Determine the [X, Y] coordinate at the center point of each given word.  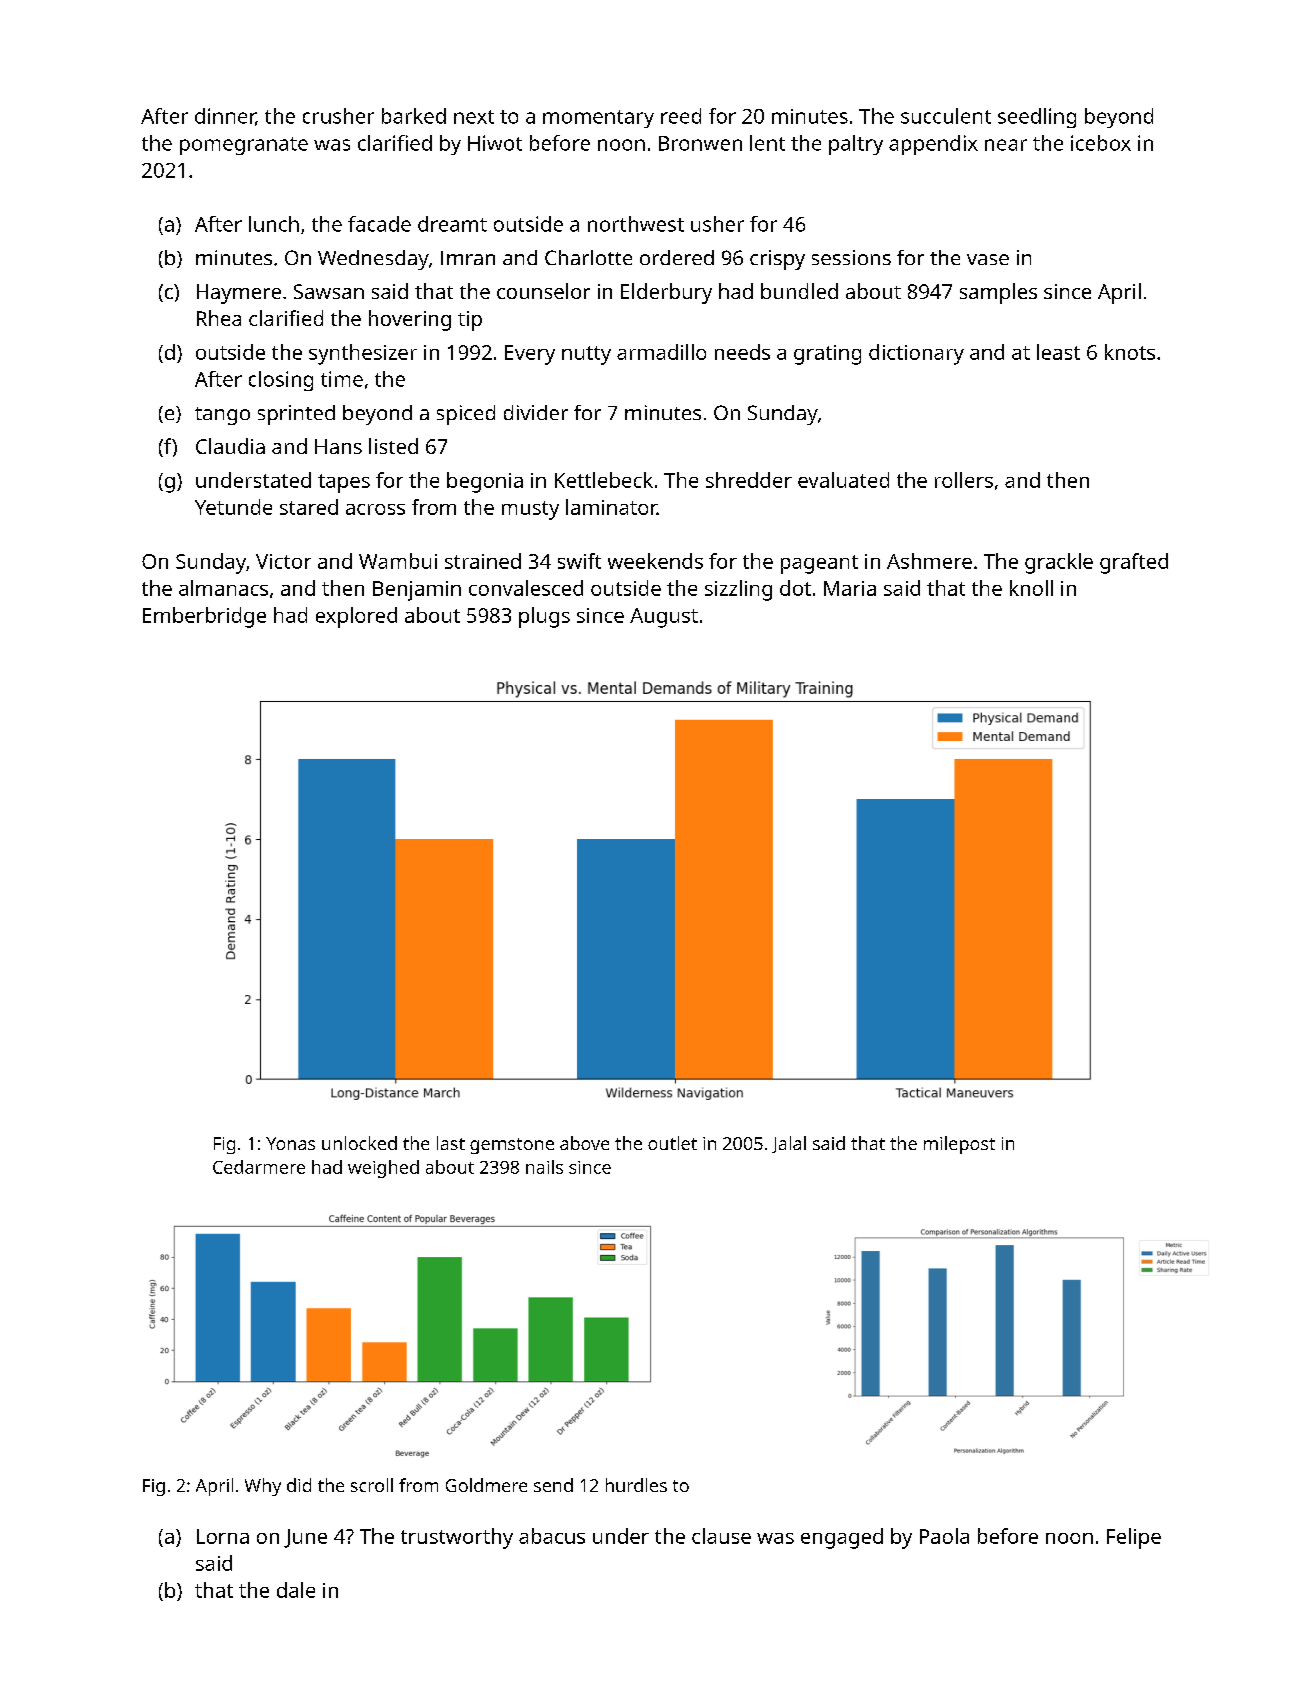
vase [988, 259]
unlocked [359, 1143]
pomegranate [244, 146]
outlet [672, 1143]
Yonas [290, 1143]
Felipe [1134, 1538]
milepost [959, 1145]
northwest [636, 224]
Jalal [789, 1144]
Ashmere [929, 561]
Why [263, 1487]
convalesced [526, 588]
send [553, 1485]
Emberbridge [204, 617]
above [584, 1143]
